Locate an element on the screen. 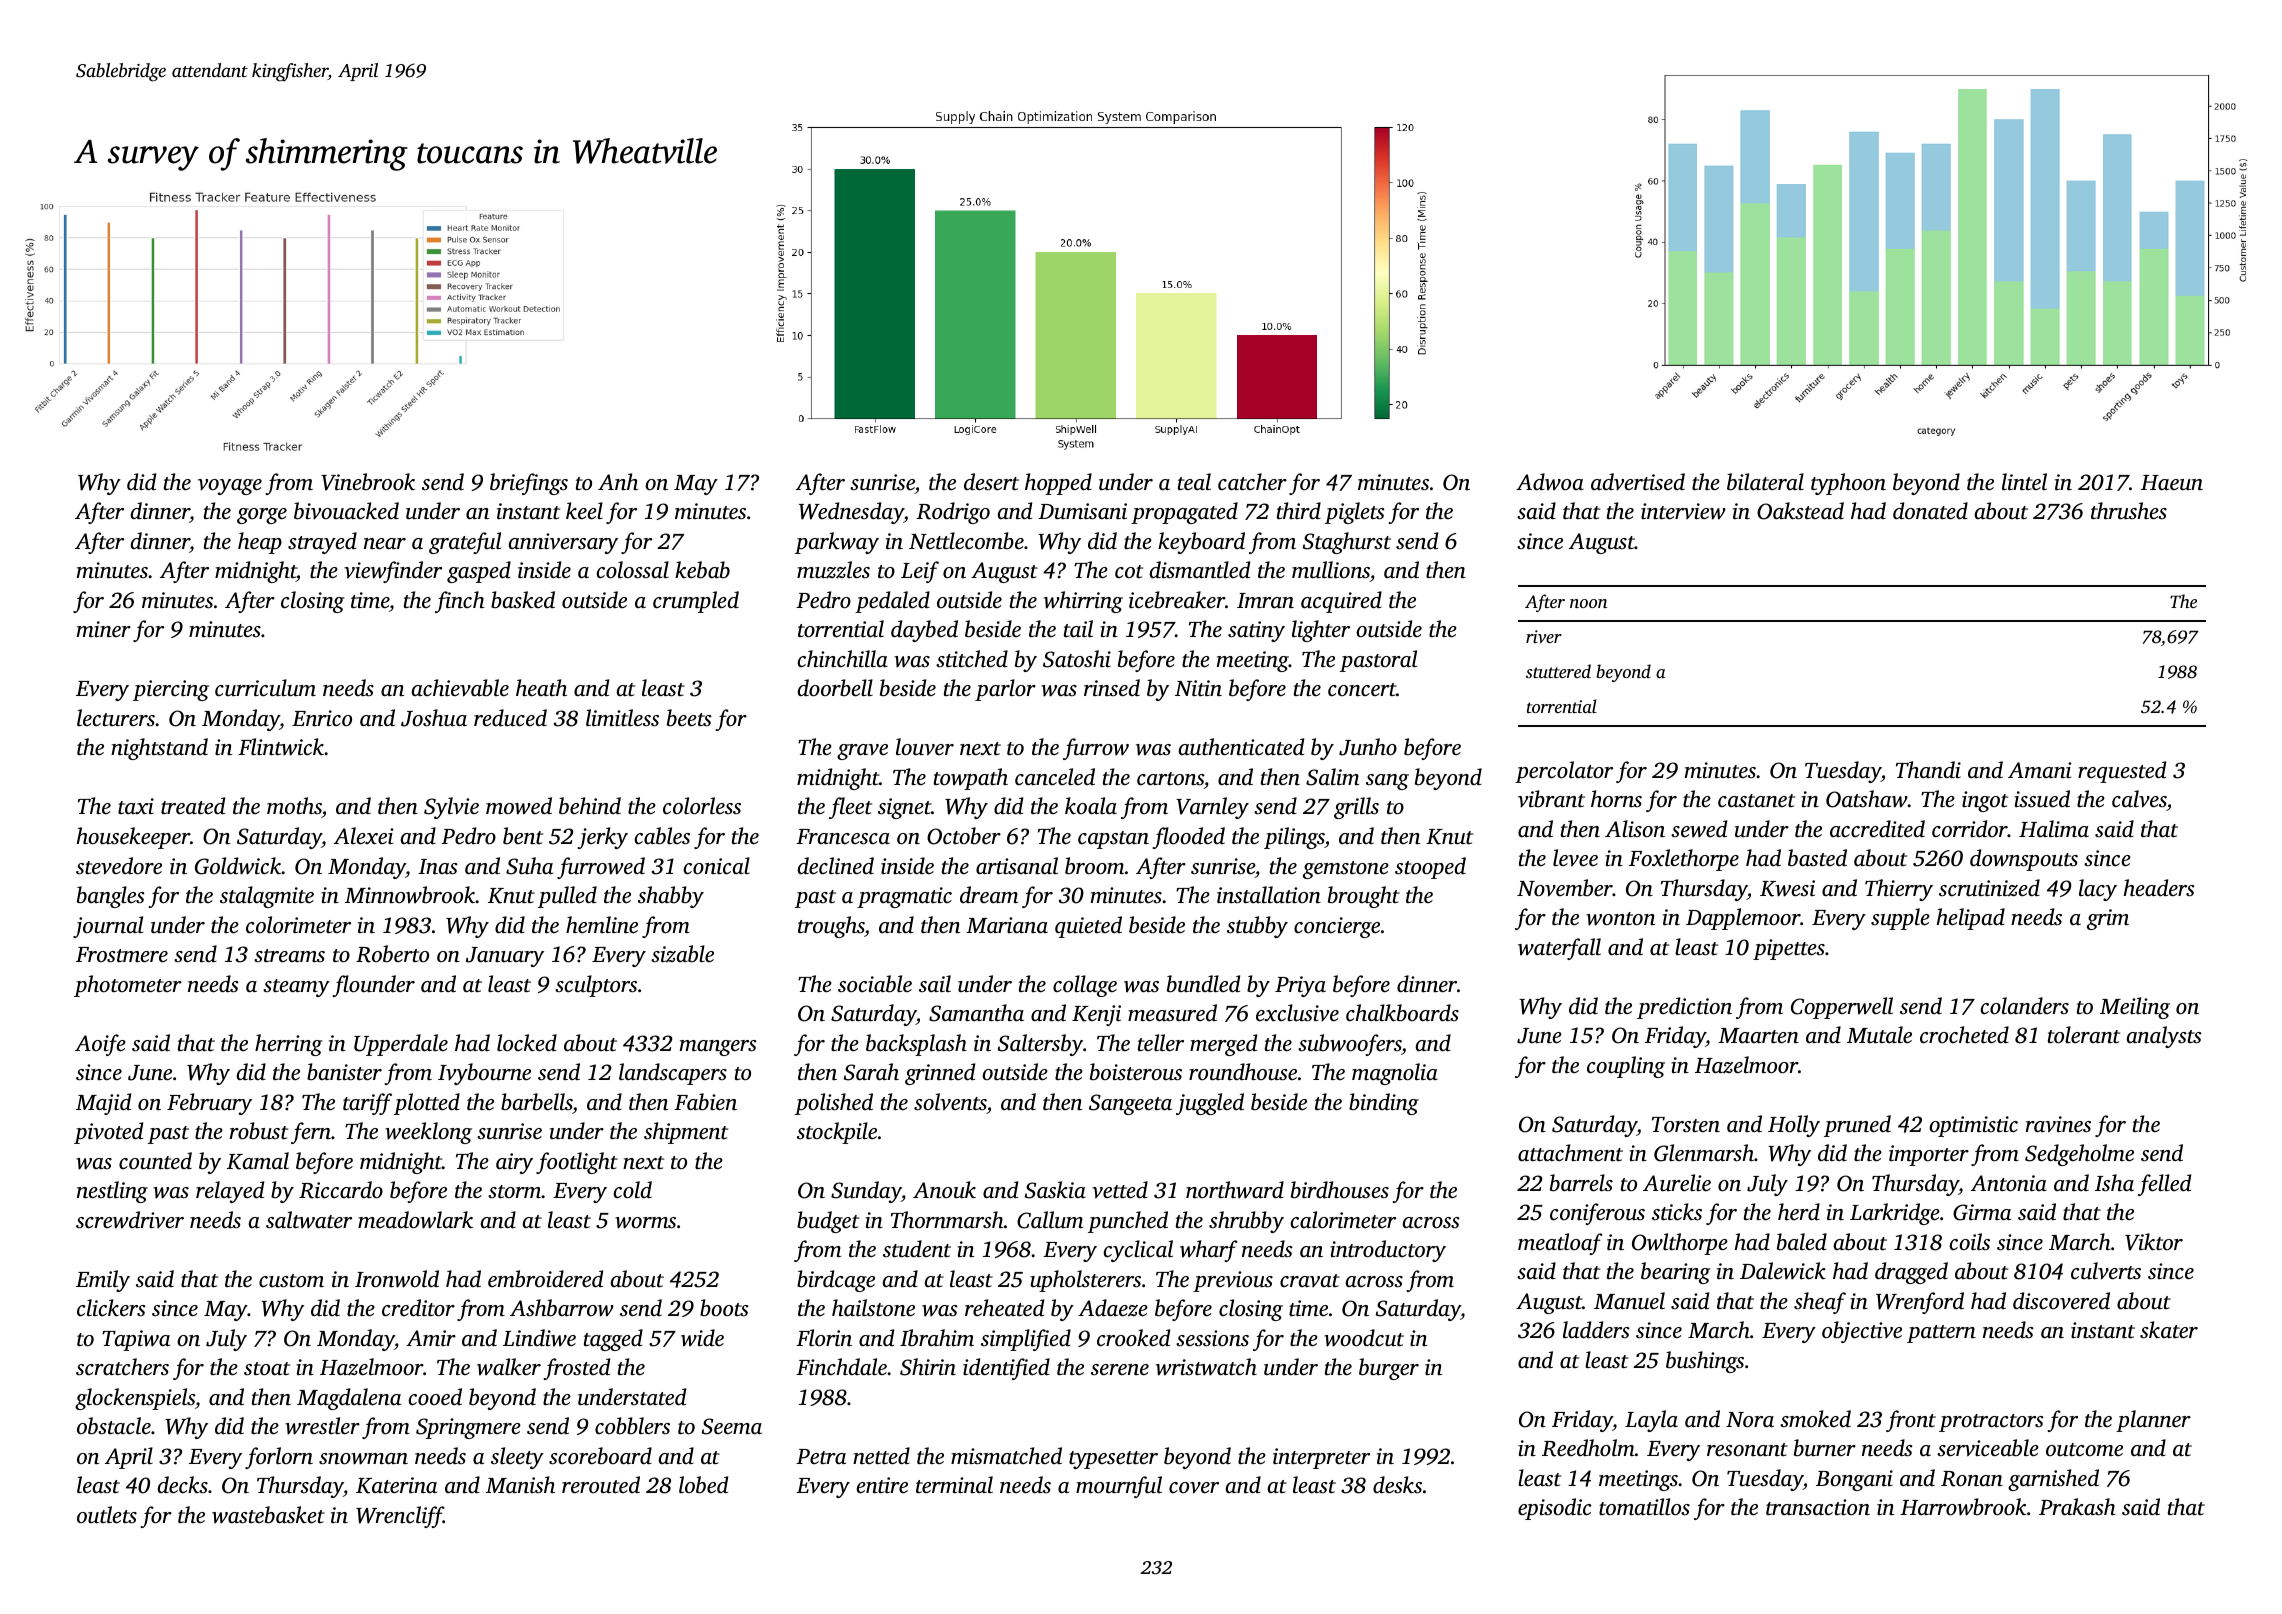 The image size is (2282, 1614). calves is located at coordinates (2139, 799).
